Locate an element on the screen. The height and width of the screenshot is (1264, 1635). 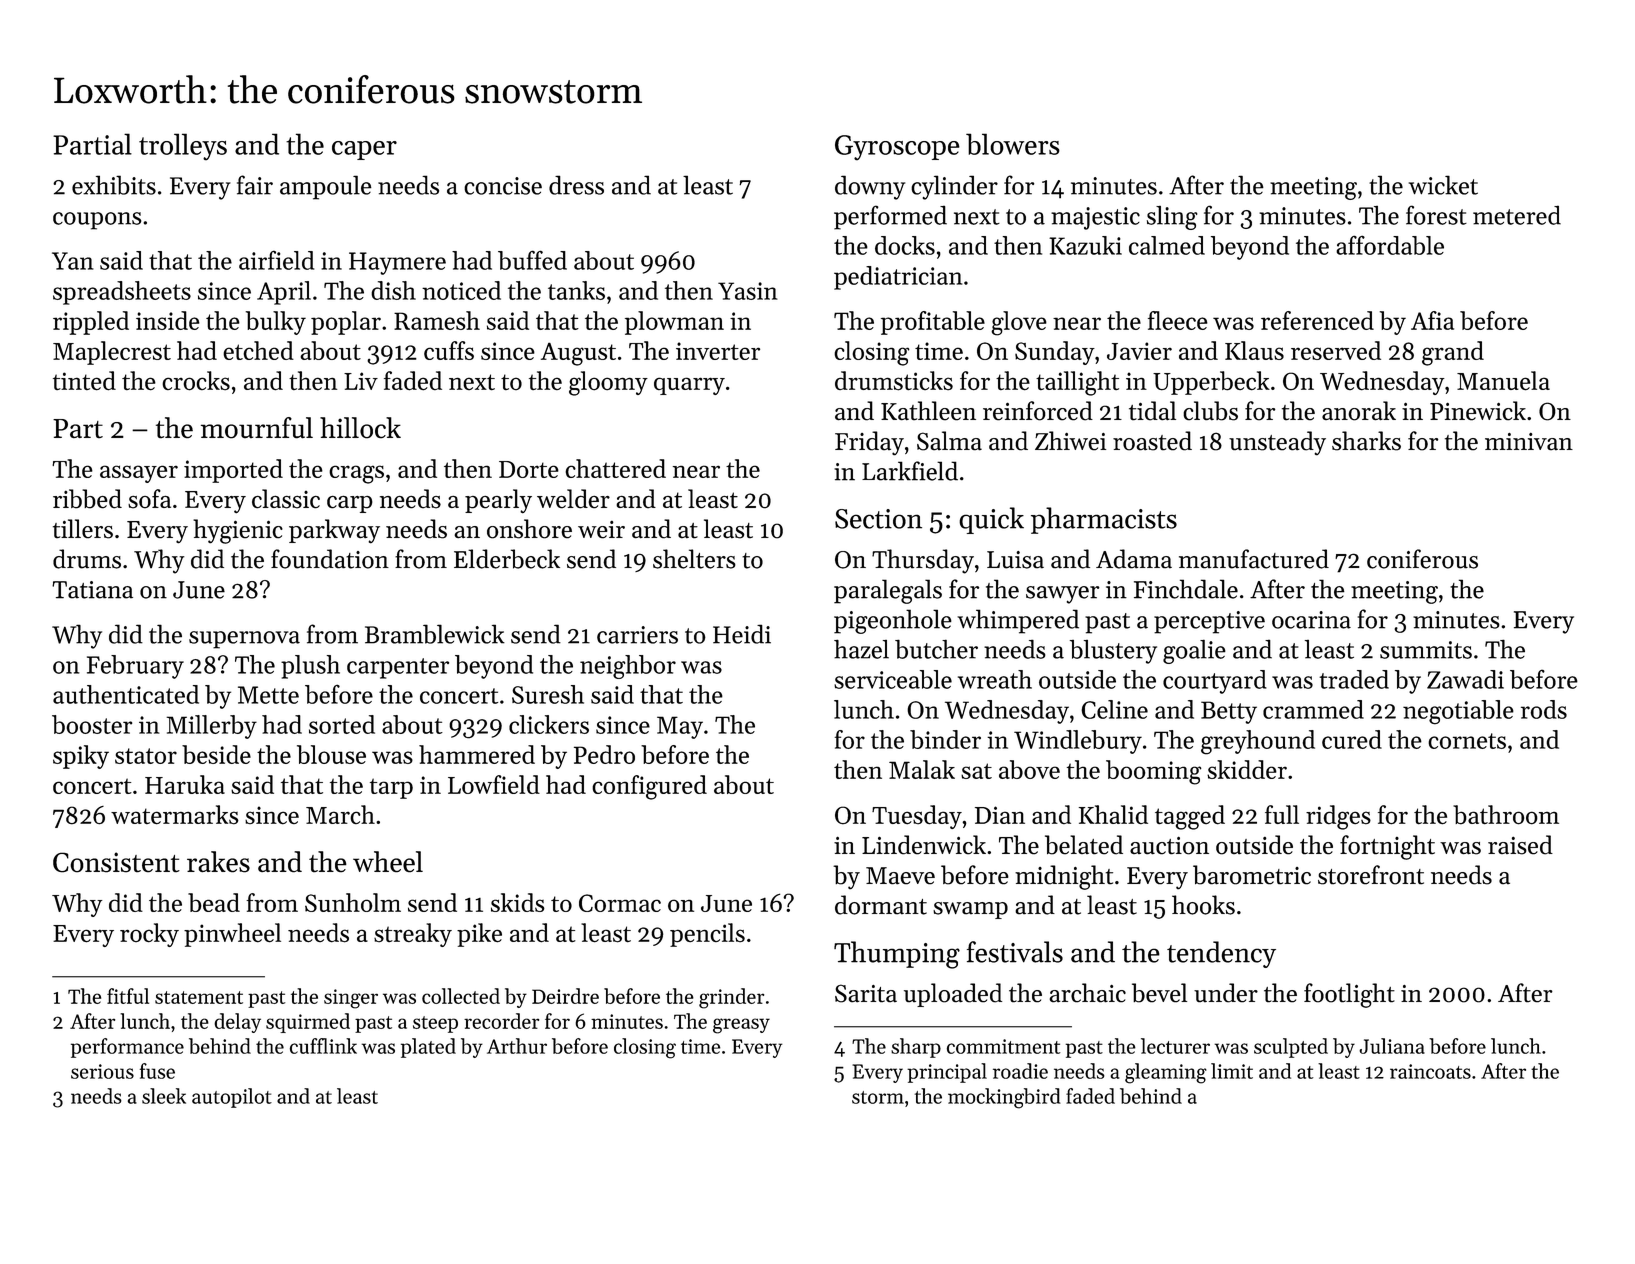
ribbed is located at coordinates (87, 499).
